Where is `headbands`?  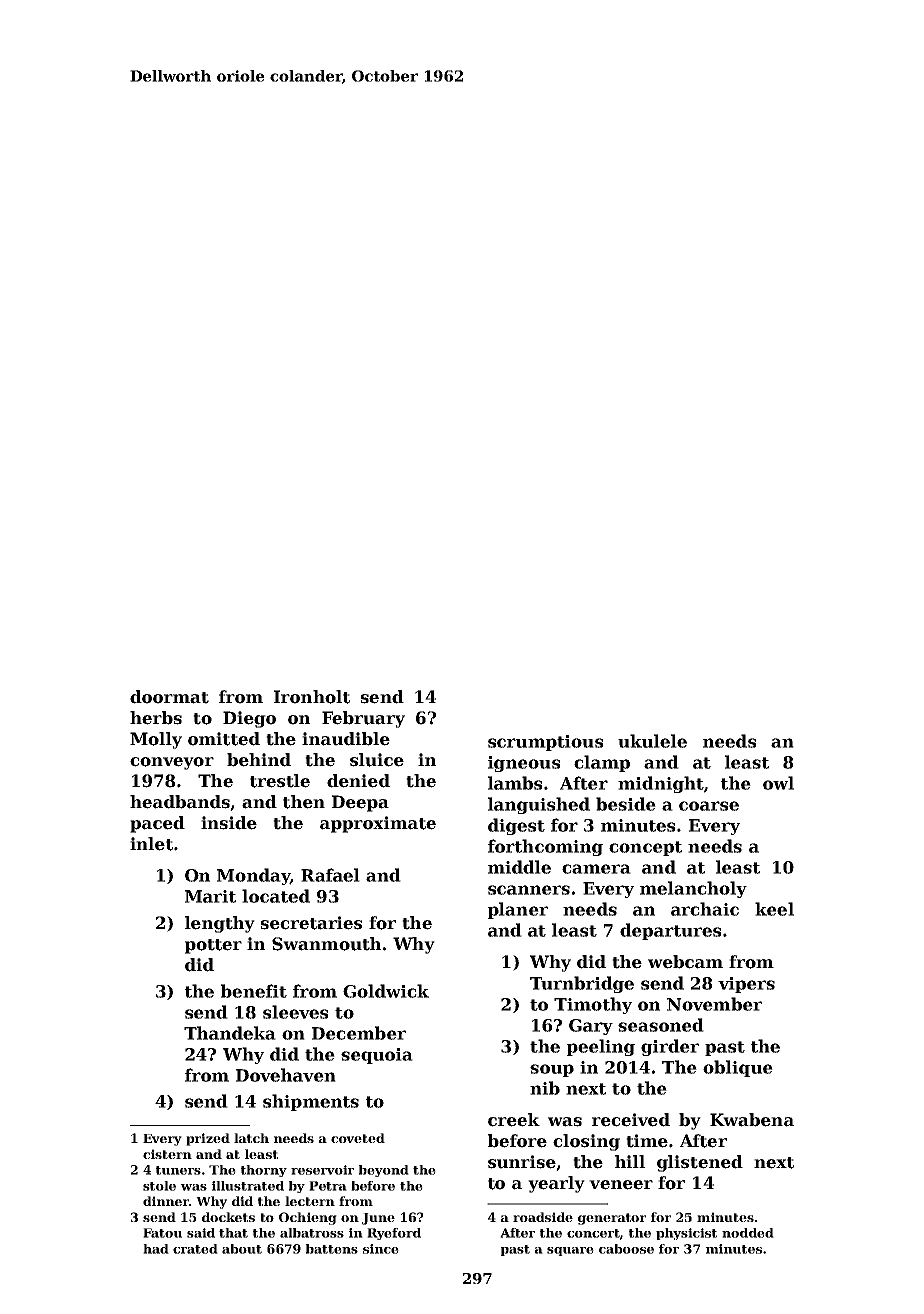 headbands is located at coordinates (180, 802).
